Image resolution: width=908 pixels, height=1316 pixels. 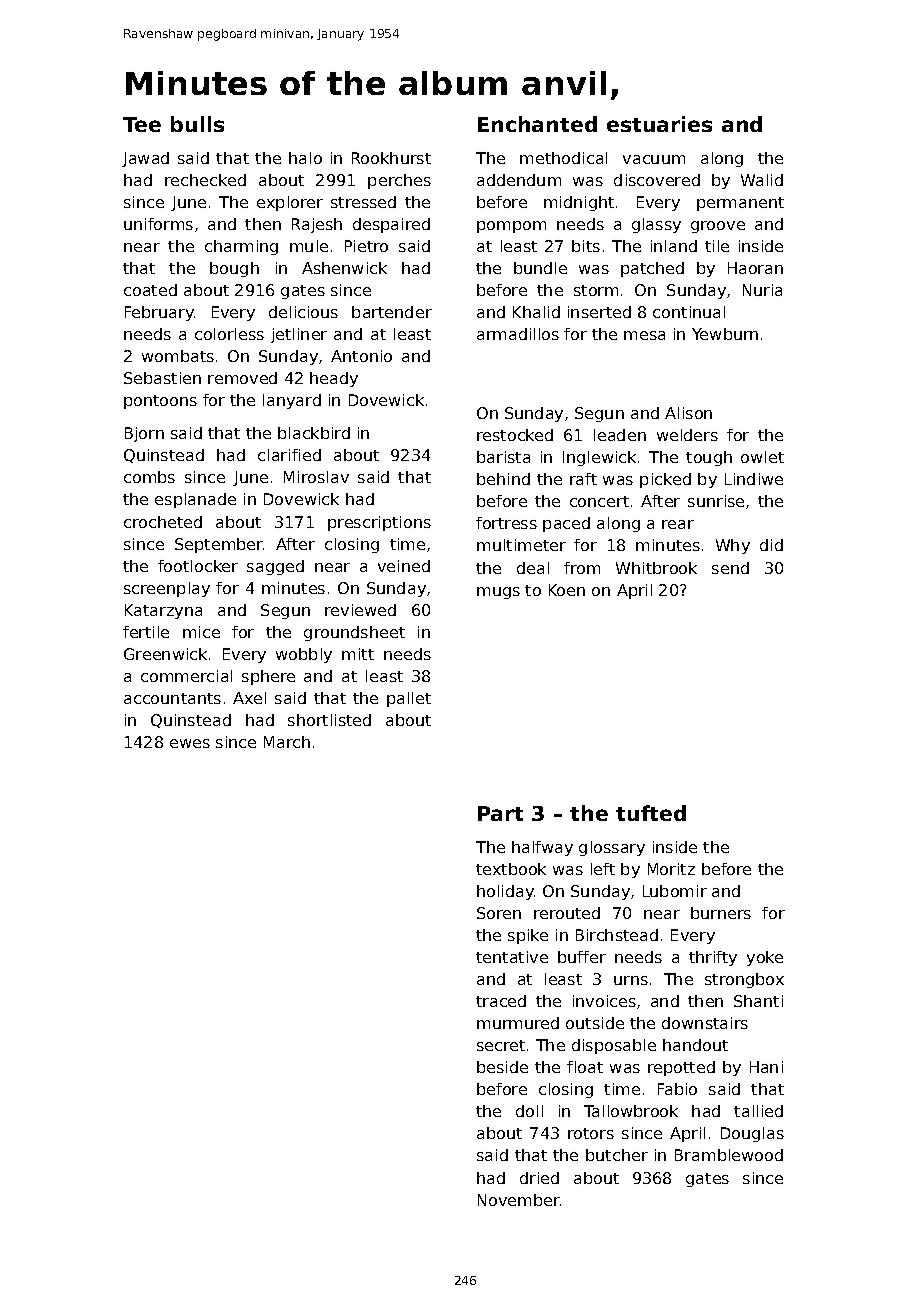 I want to click on colorless, so click(x=229, y=334).
